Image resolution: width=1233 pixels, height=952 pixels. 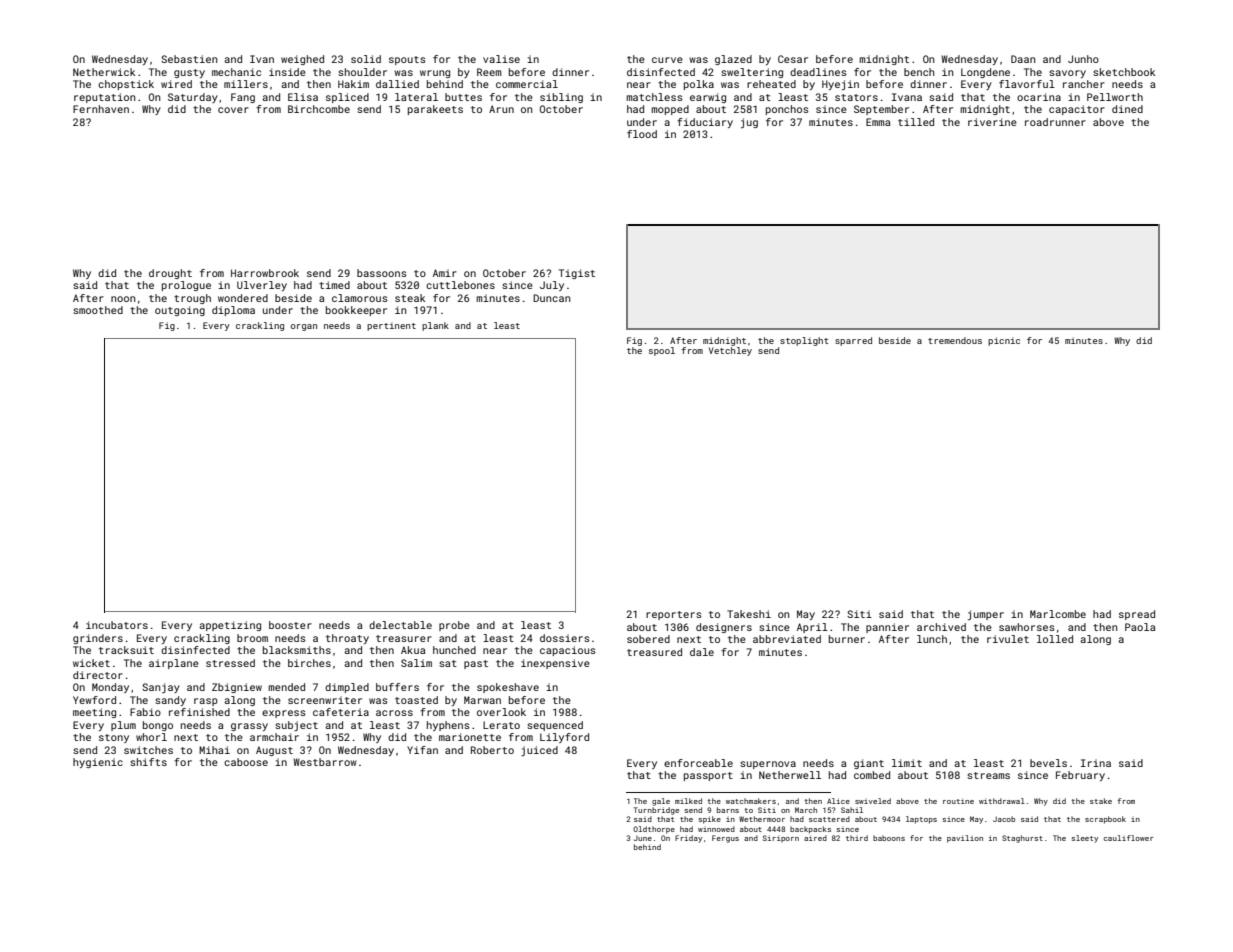 What do you see at coordinates (1137, 615) in the screenshot?
I see `spread` at bounding box center [1137, 615].
